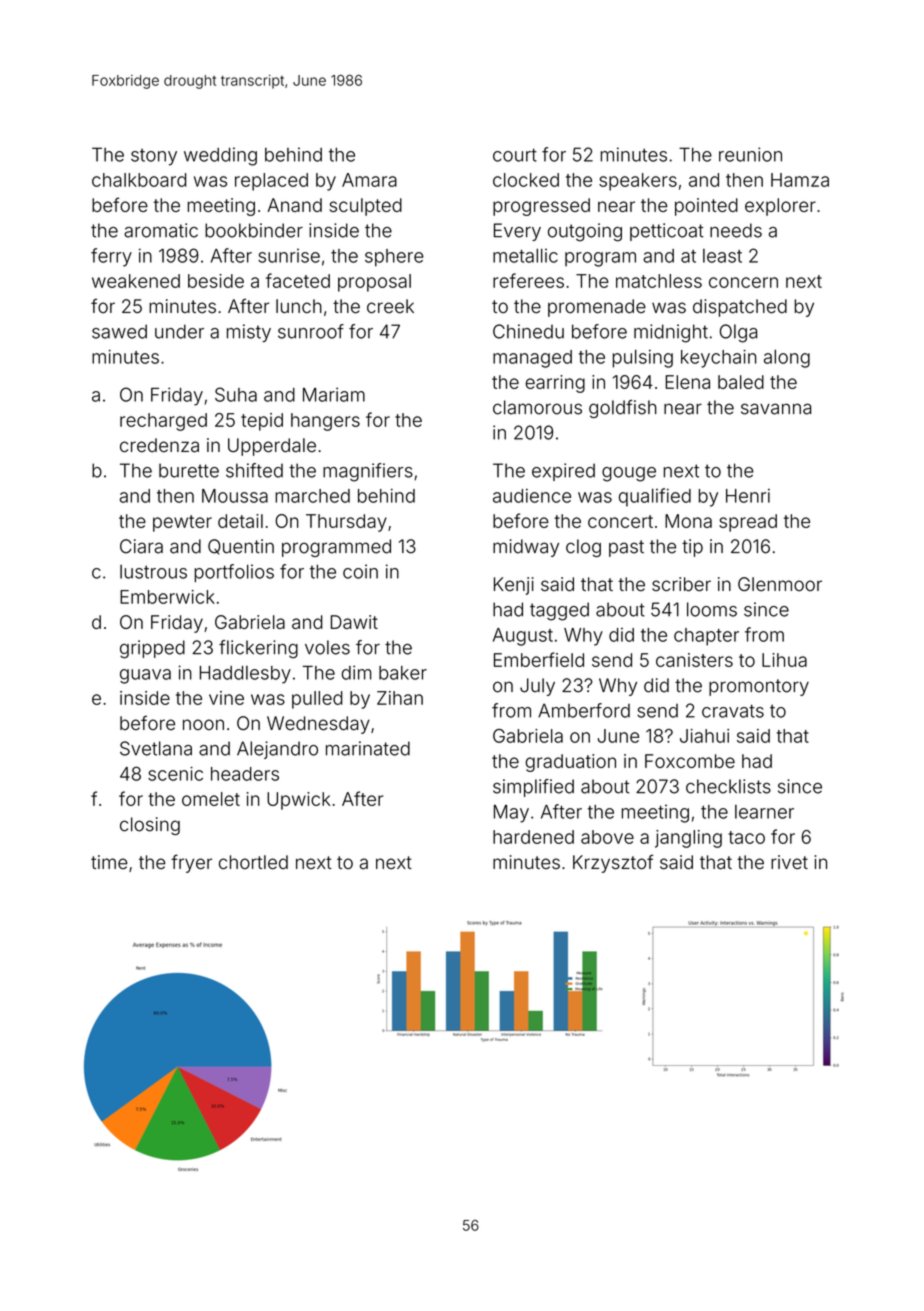 The width and height of the screenshot is (924, 1311). Describe the element at coordinates (400, 698) in the screenshot. I see `Zihan` at that location.
